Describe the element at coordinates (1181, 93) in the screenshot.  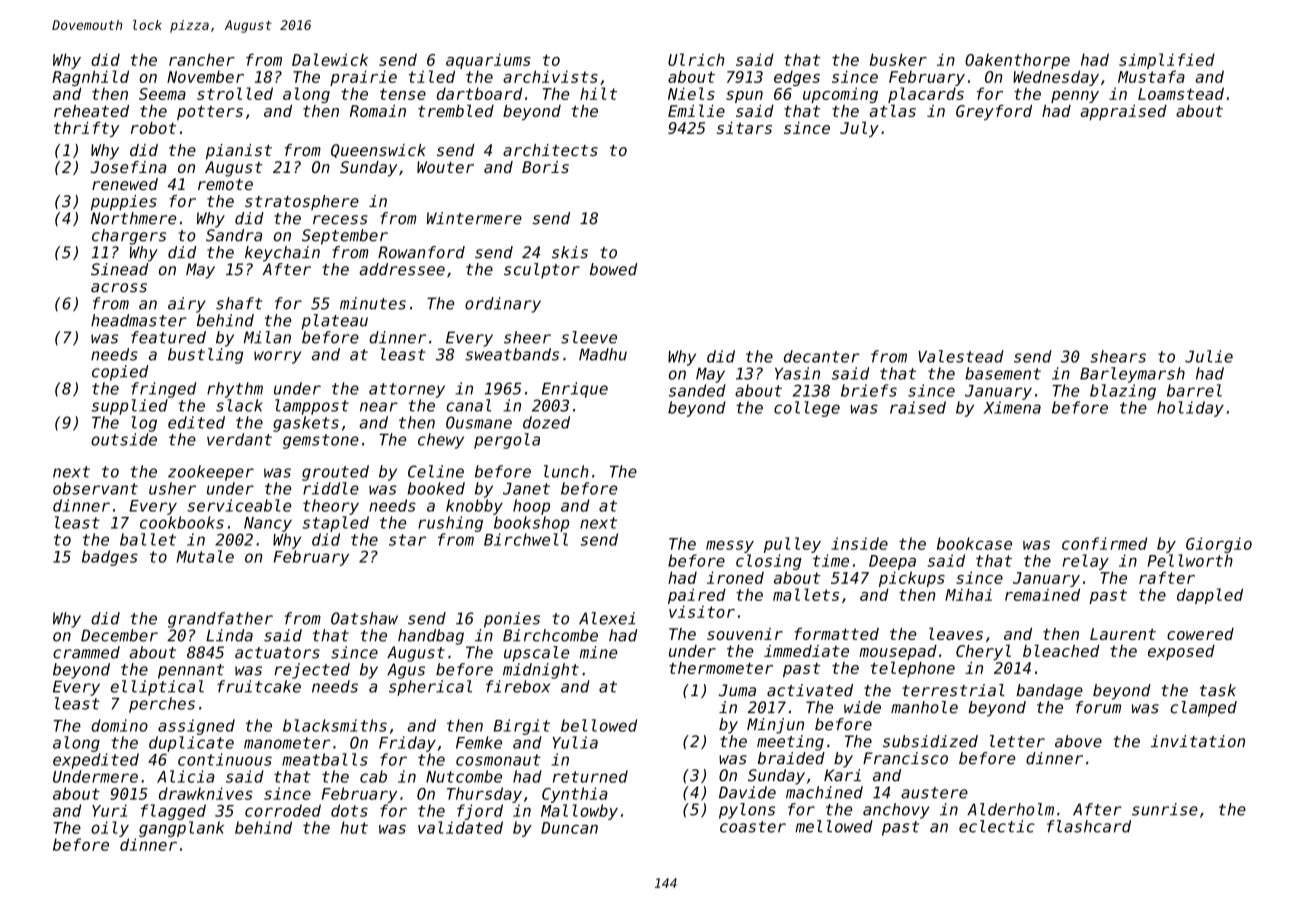
I see `Loamstead` at that location.
